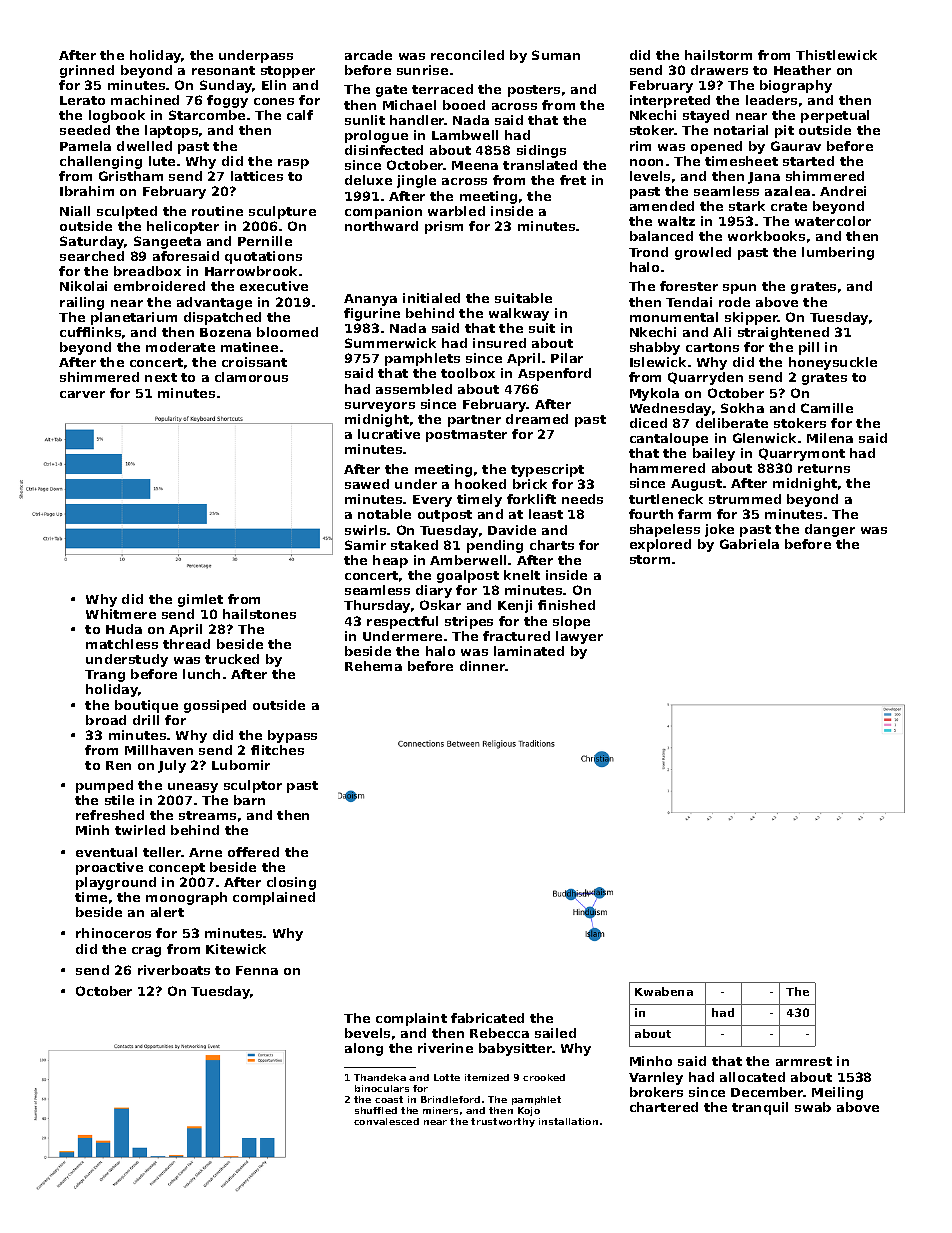 This page has width=952, height=1233. What do you see at coordinates (830, 530) in the page?
I see `danger` at bounding box center [830, 530].
